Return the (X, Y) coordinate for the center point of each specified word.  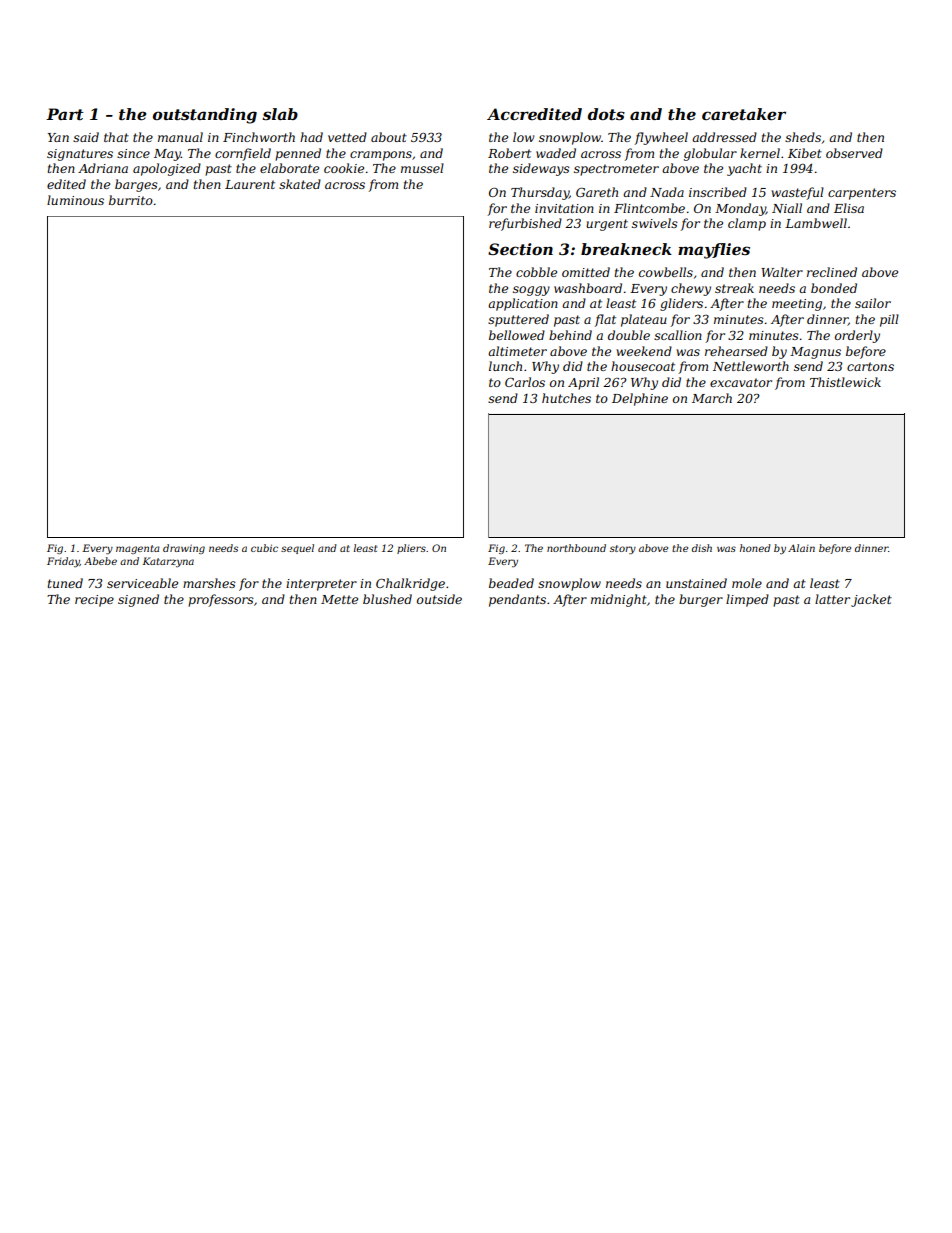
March (712, 398)
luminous (75, 200)
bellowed (517, 335)
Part (65, 114)
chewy (691, 289)
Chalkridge (410, 584)
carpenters (862, 194)
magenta (138, 549)
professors (221, 600)
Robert (509, 153)
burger (701, 600)
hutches (566, 398)
